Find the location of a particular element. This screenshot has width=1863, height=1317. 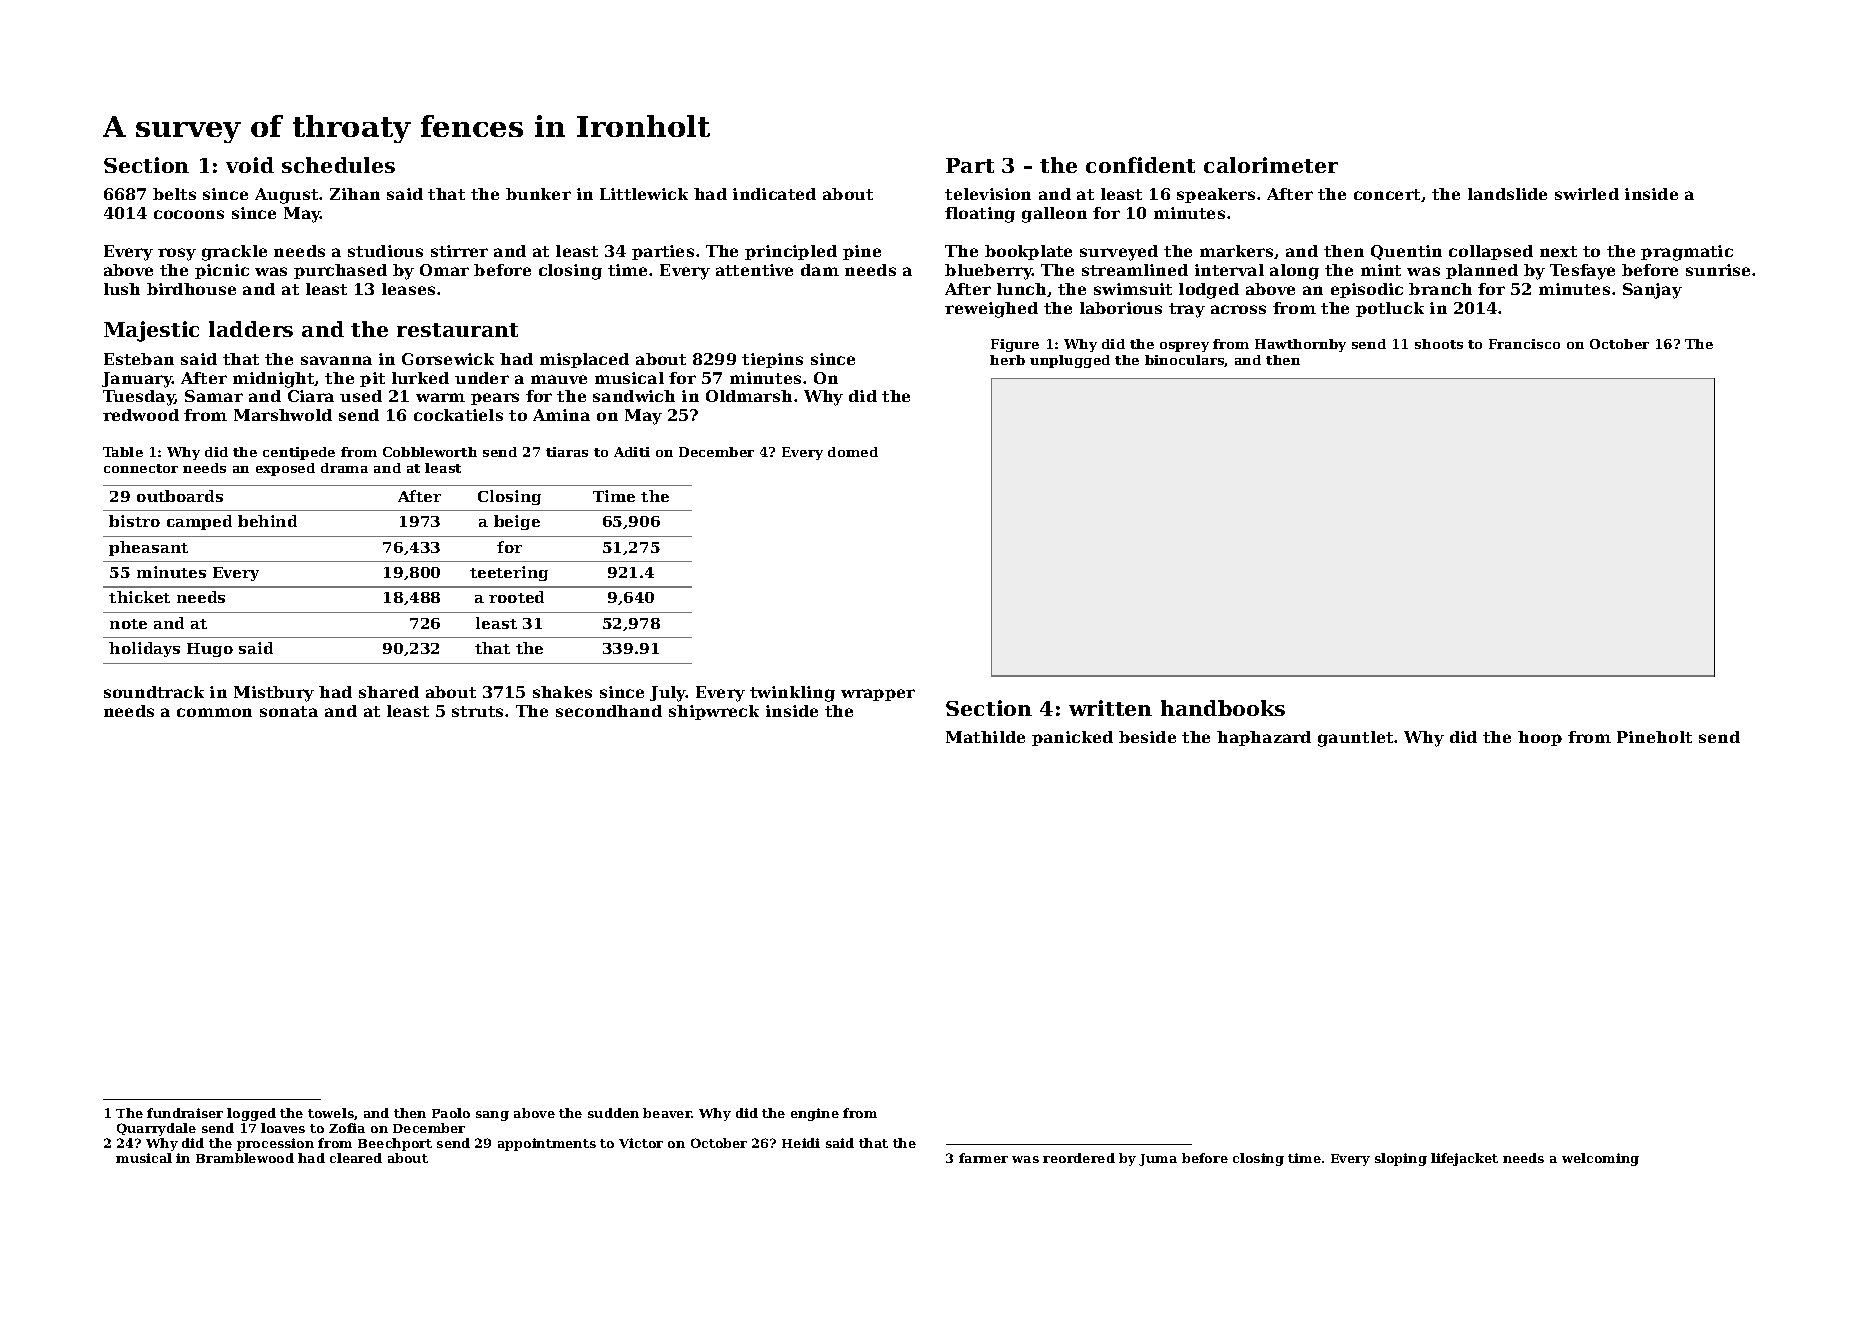

indicated is located at coordinates (774, 194).
